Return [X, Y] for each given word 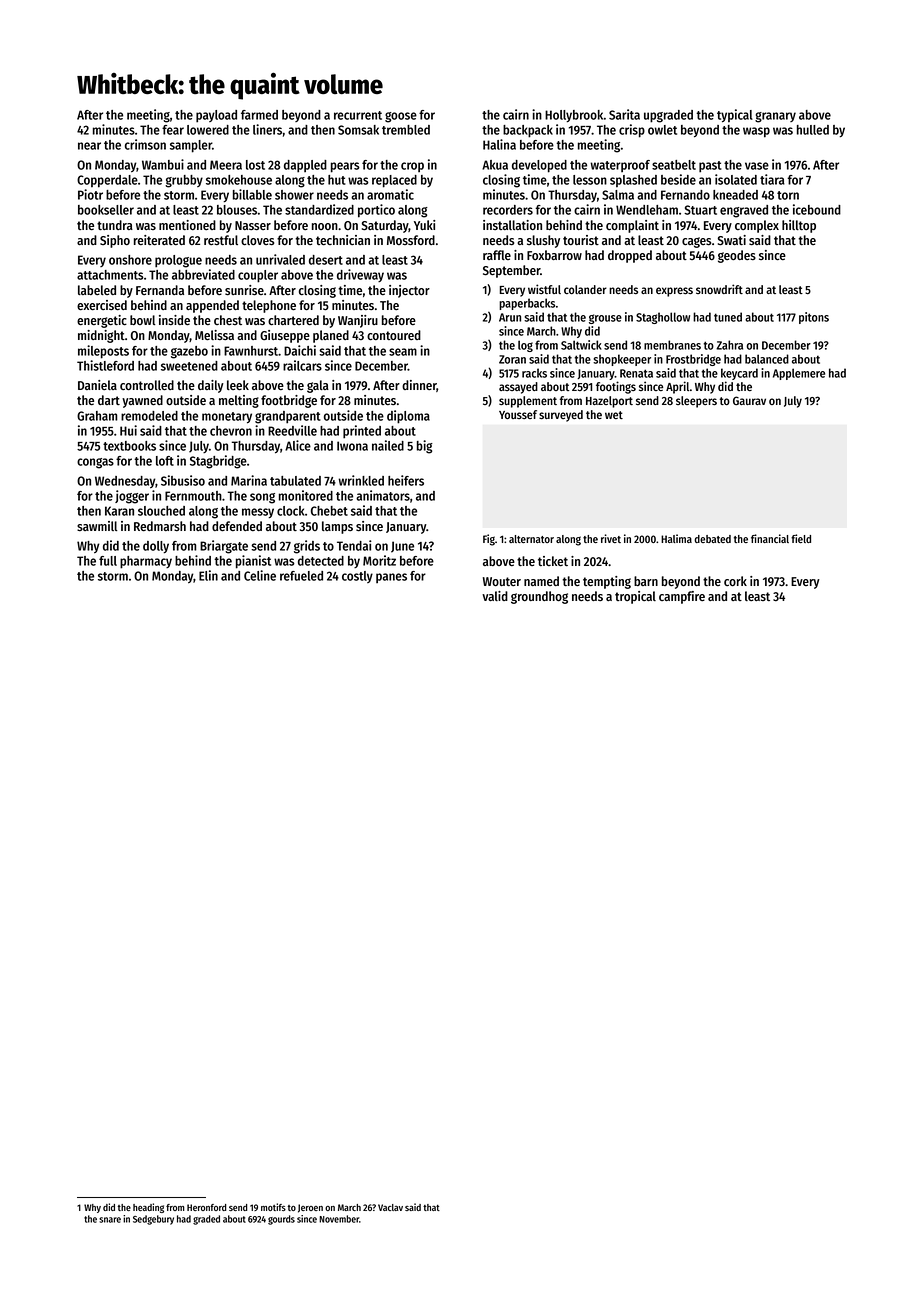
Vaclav [390, 1207]
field [801, 538]
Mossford [411, 240]
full [108, 561]
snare [110, 1220]
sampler [191, 146]
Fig [489, 540]
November [339, 1219]
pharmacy [146, 562]
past [710, 167]
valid [495, 596]
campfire [682, 597]
